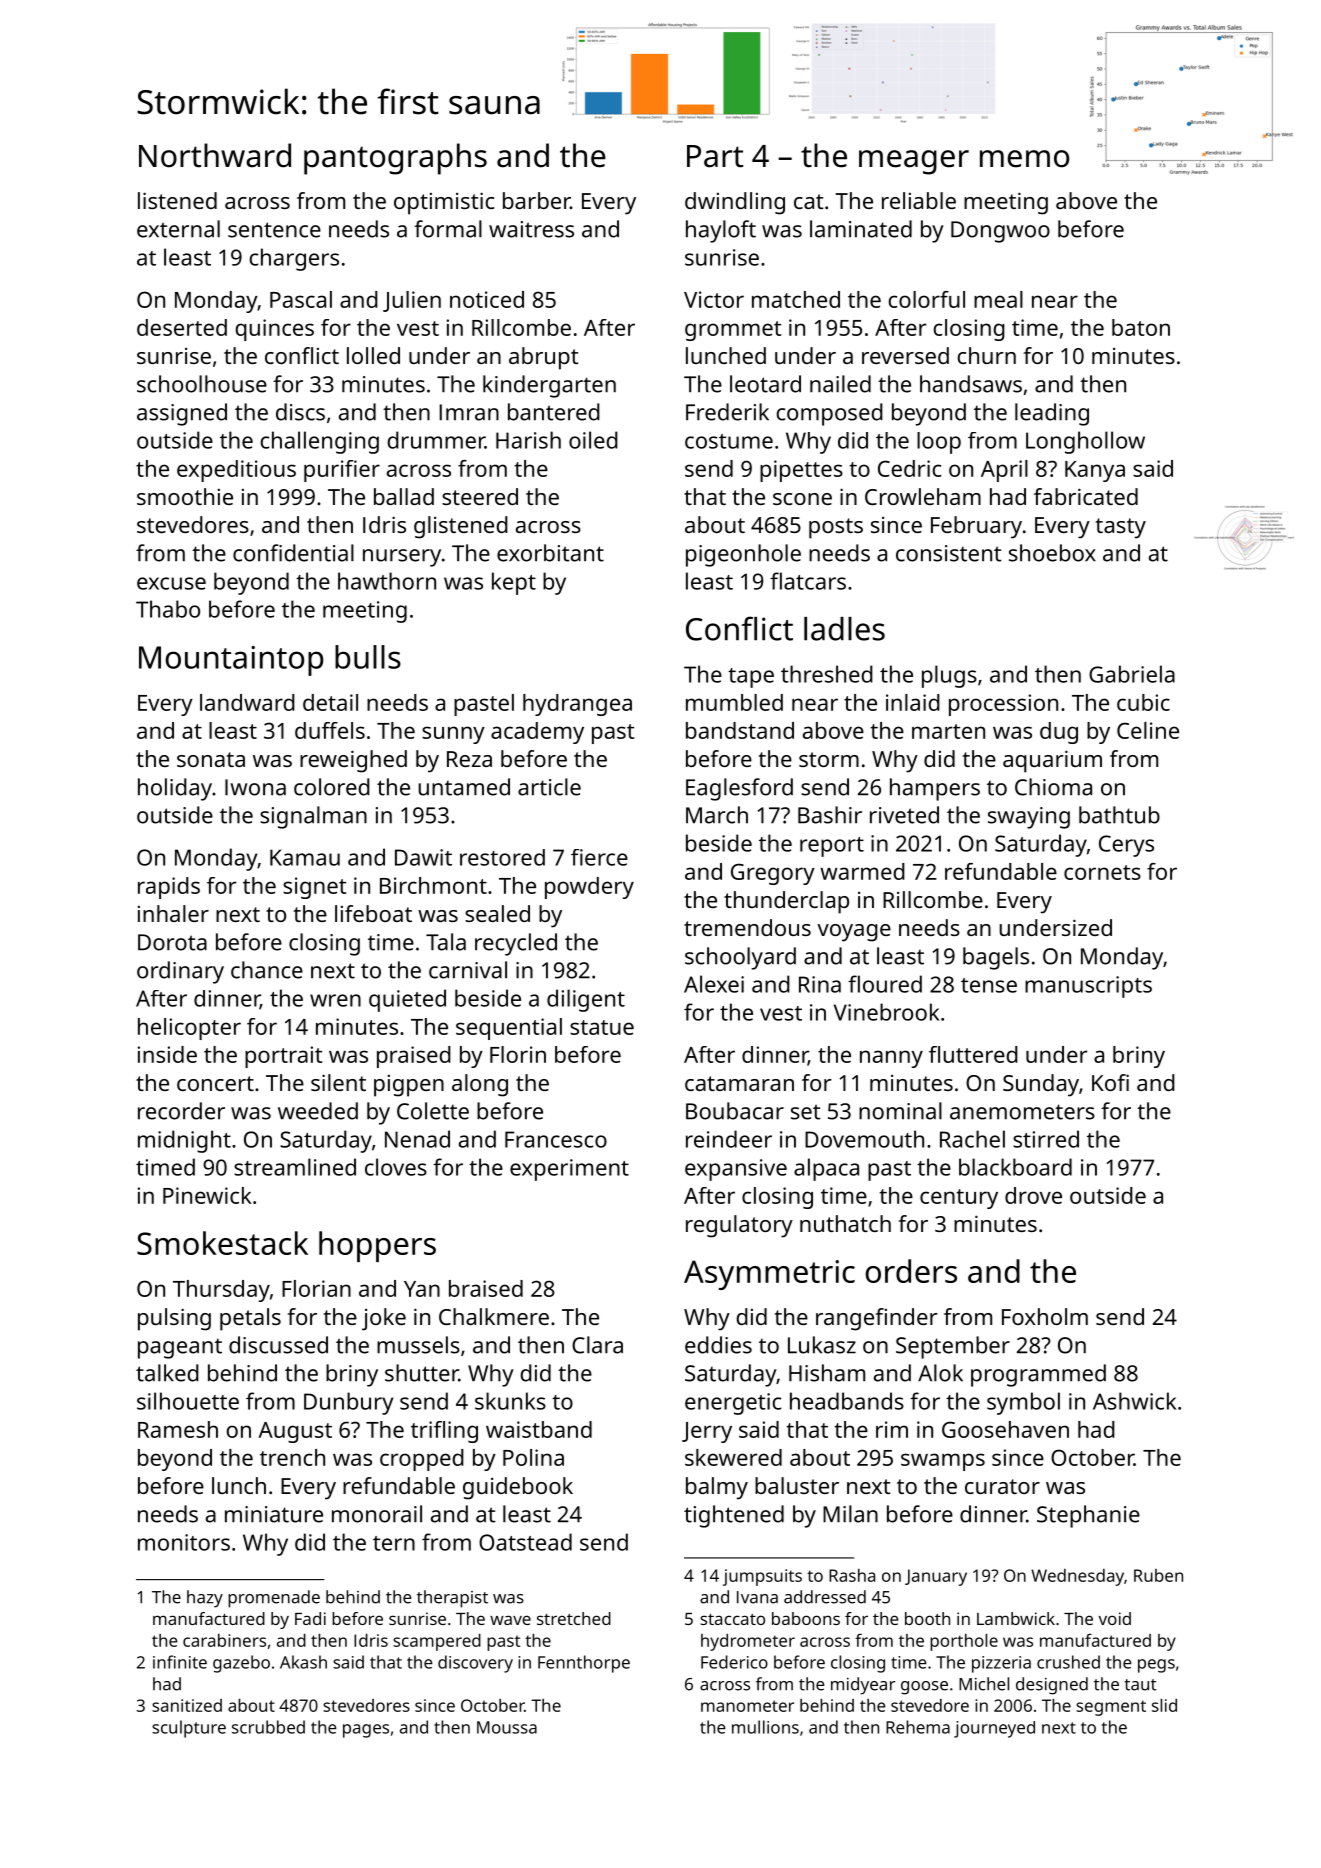 The image size is (1321, 1868). I want to click on confidential, so click(293, 553).
